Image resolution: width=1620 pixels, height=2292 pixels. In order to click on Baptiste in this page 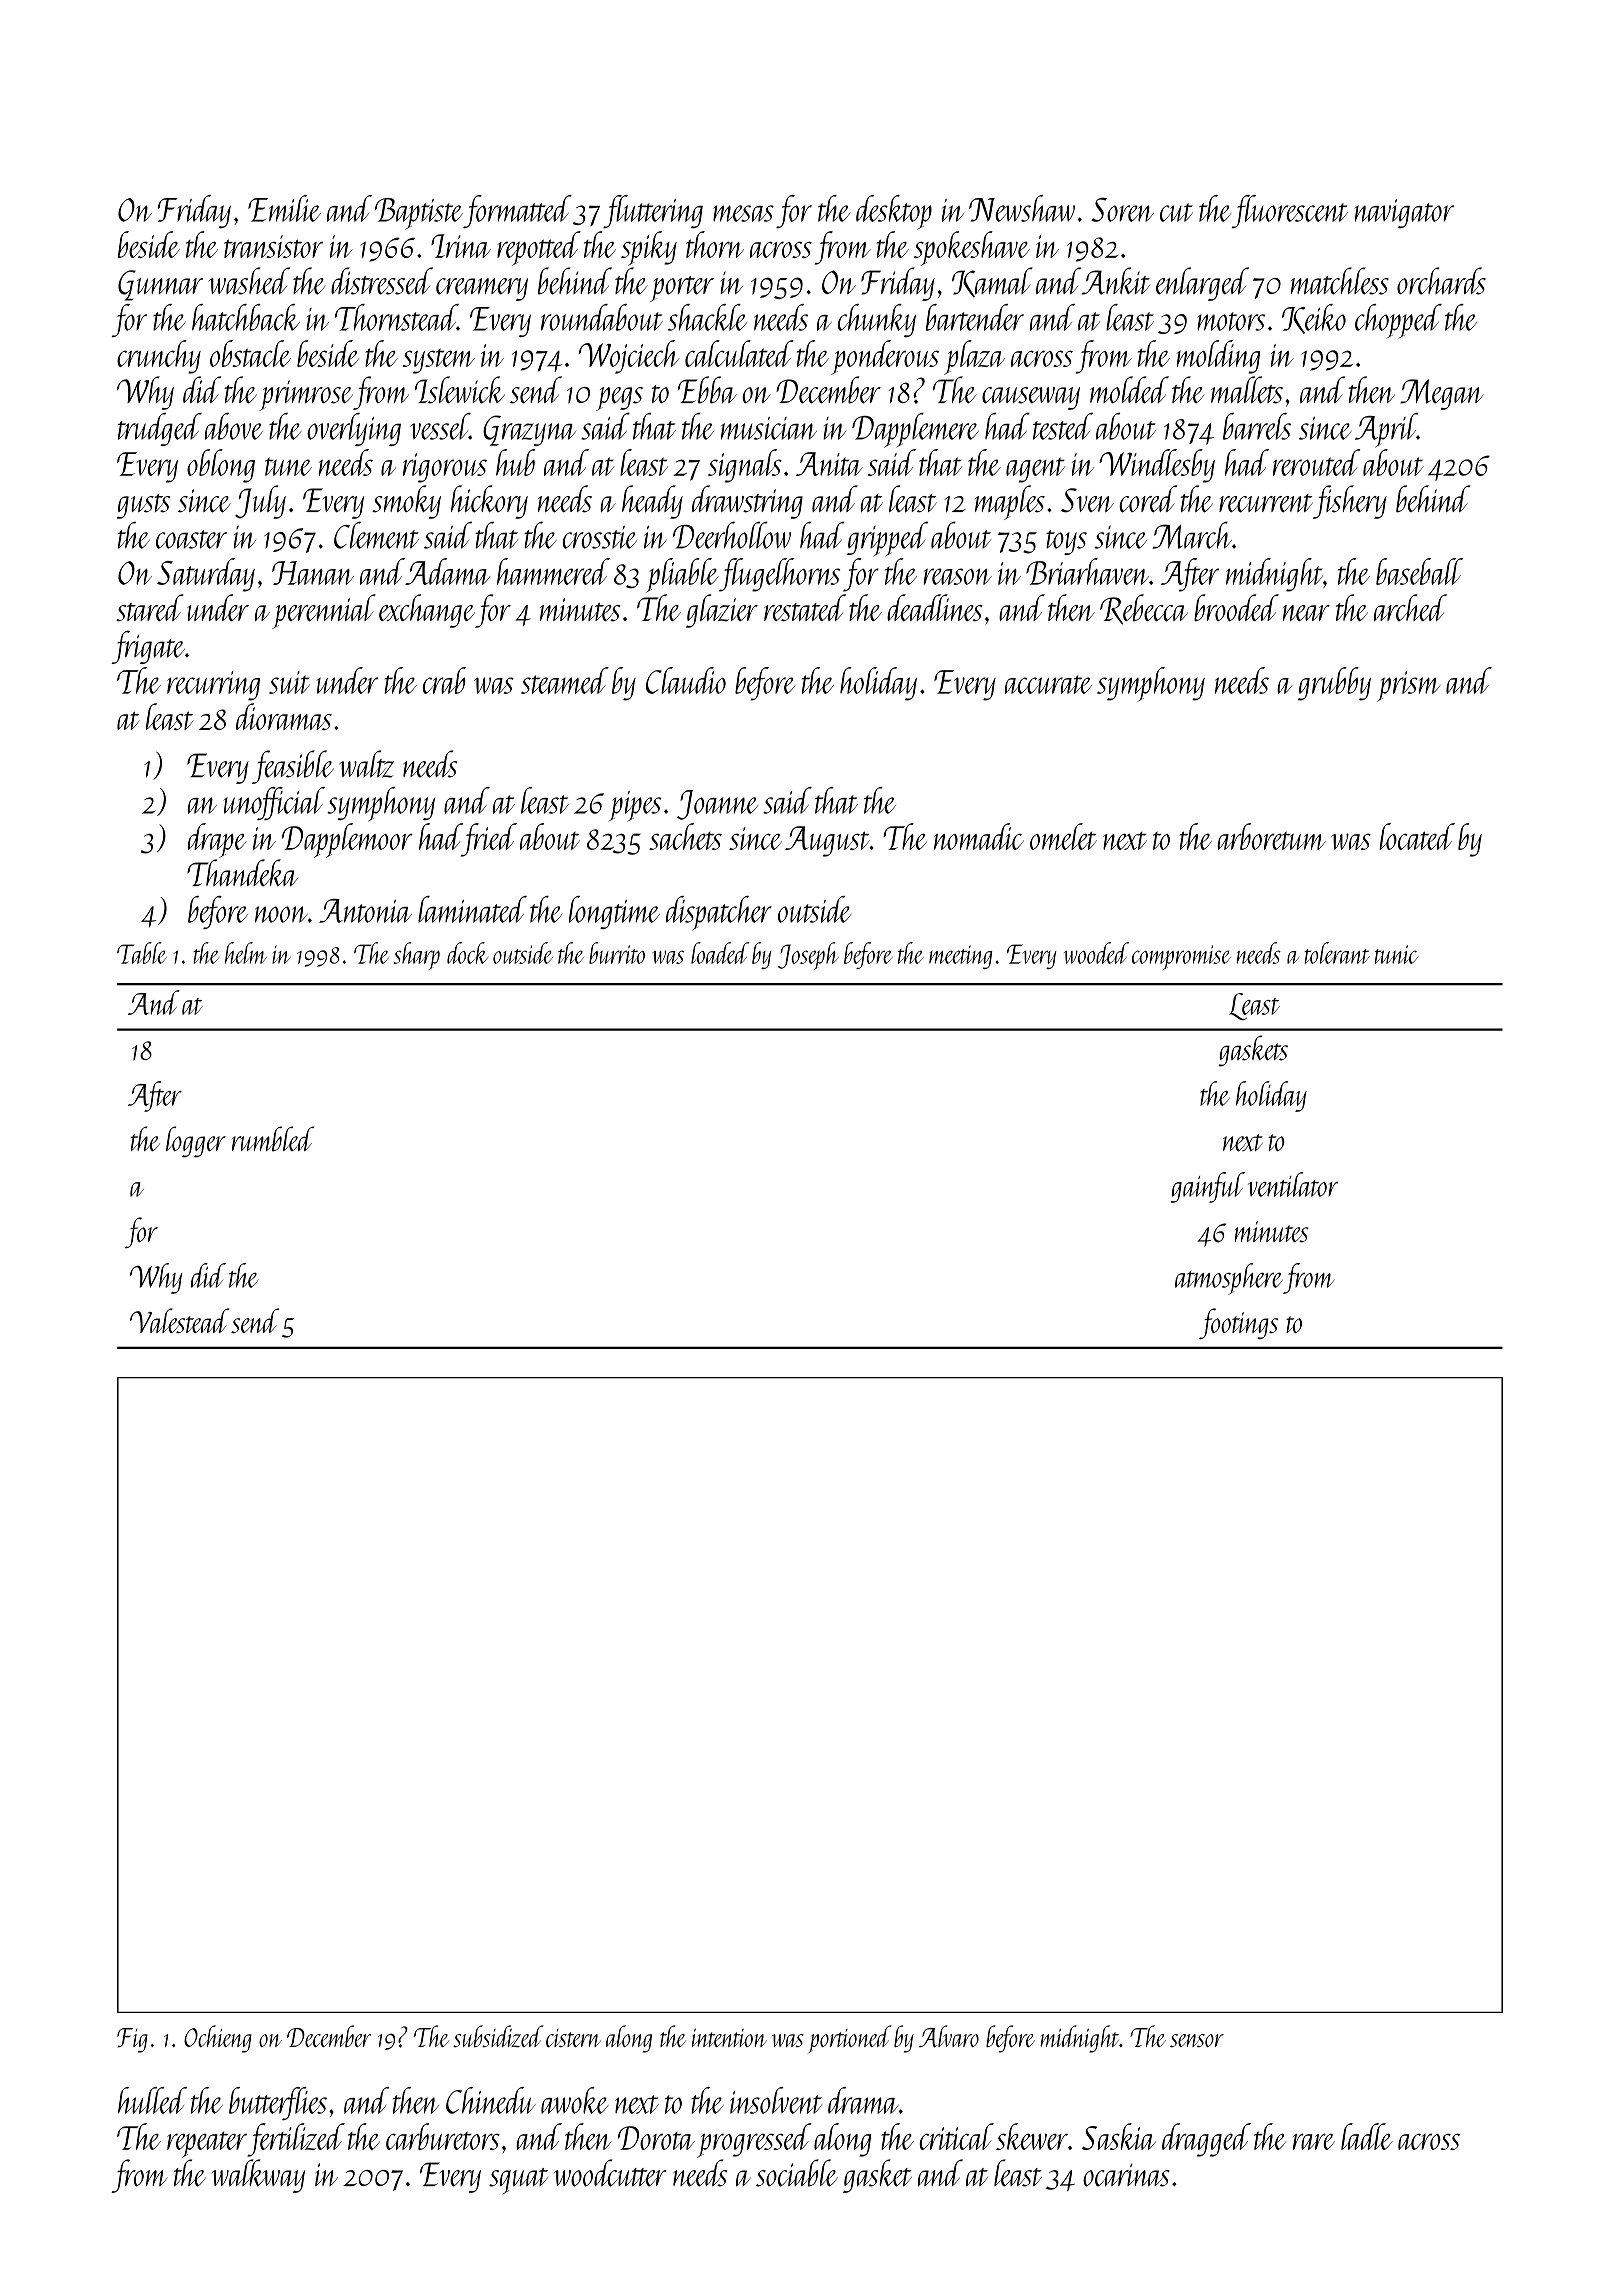, I will do `click(419, 214)`.
